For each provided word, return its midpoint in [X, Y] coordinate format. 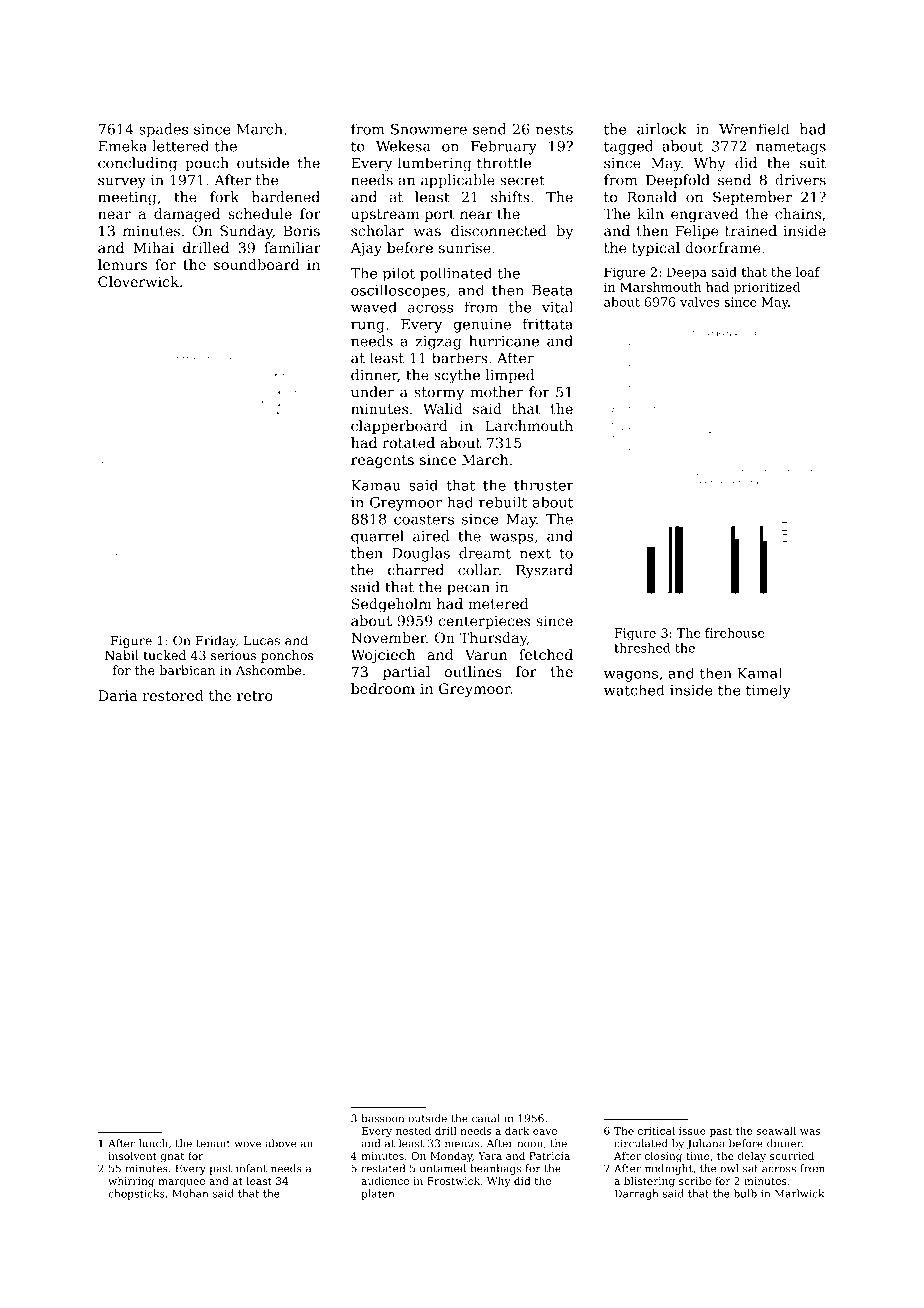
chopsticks [136, 1194]
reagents [382, 461]
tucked [164, 655]
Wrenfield [754, 129]
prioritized [767, 288]
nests [554, 129]
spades [163, 130]
